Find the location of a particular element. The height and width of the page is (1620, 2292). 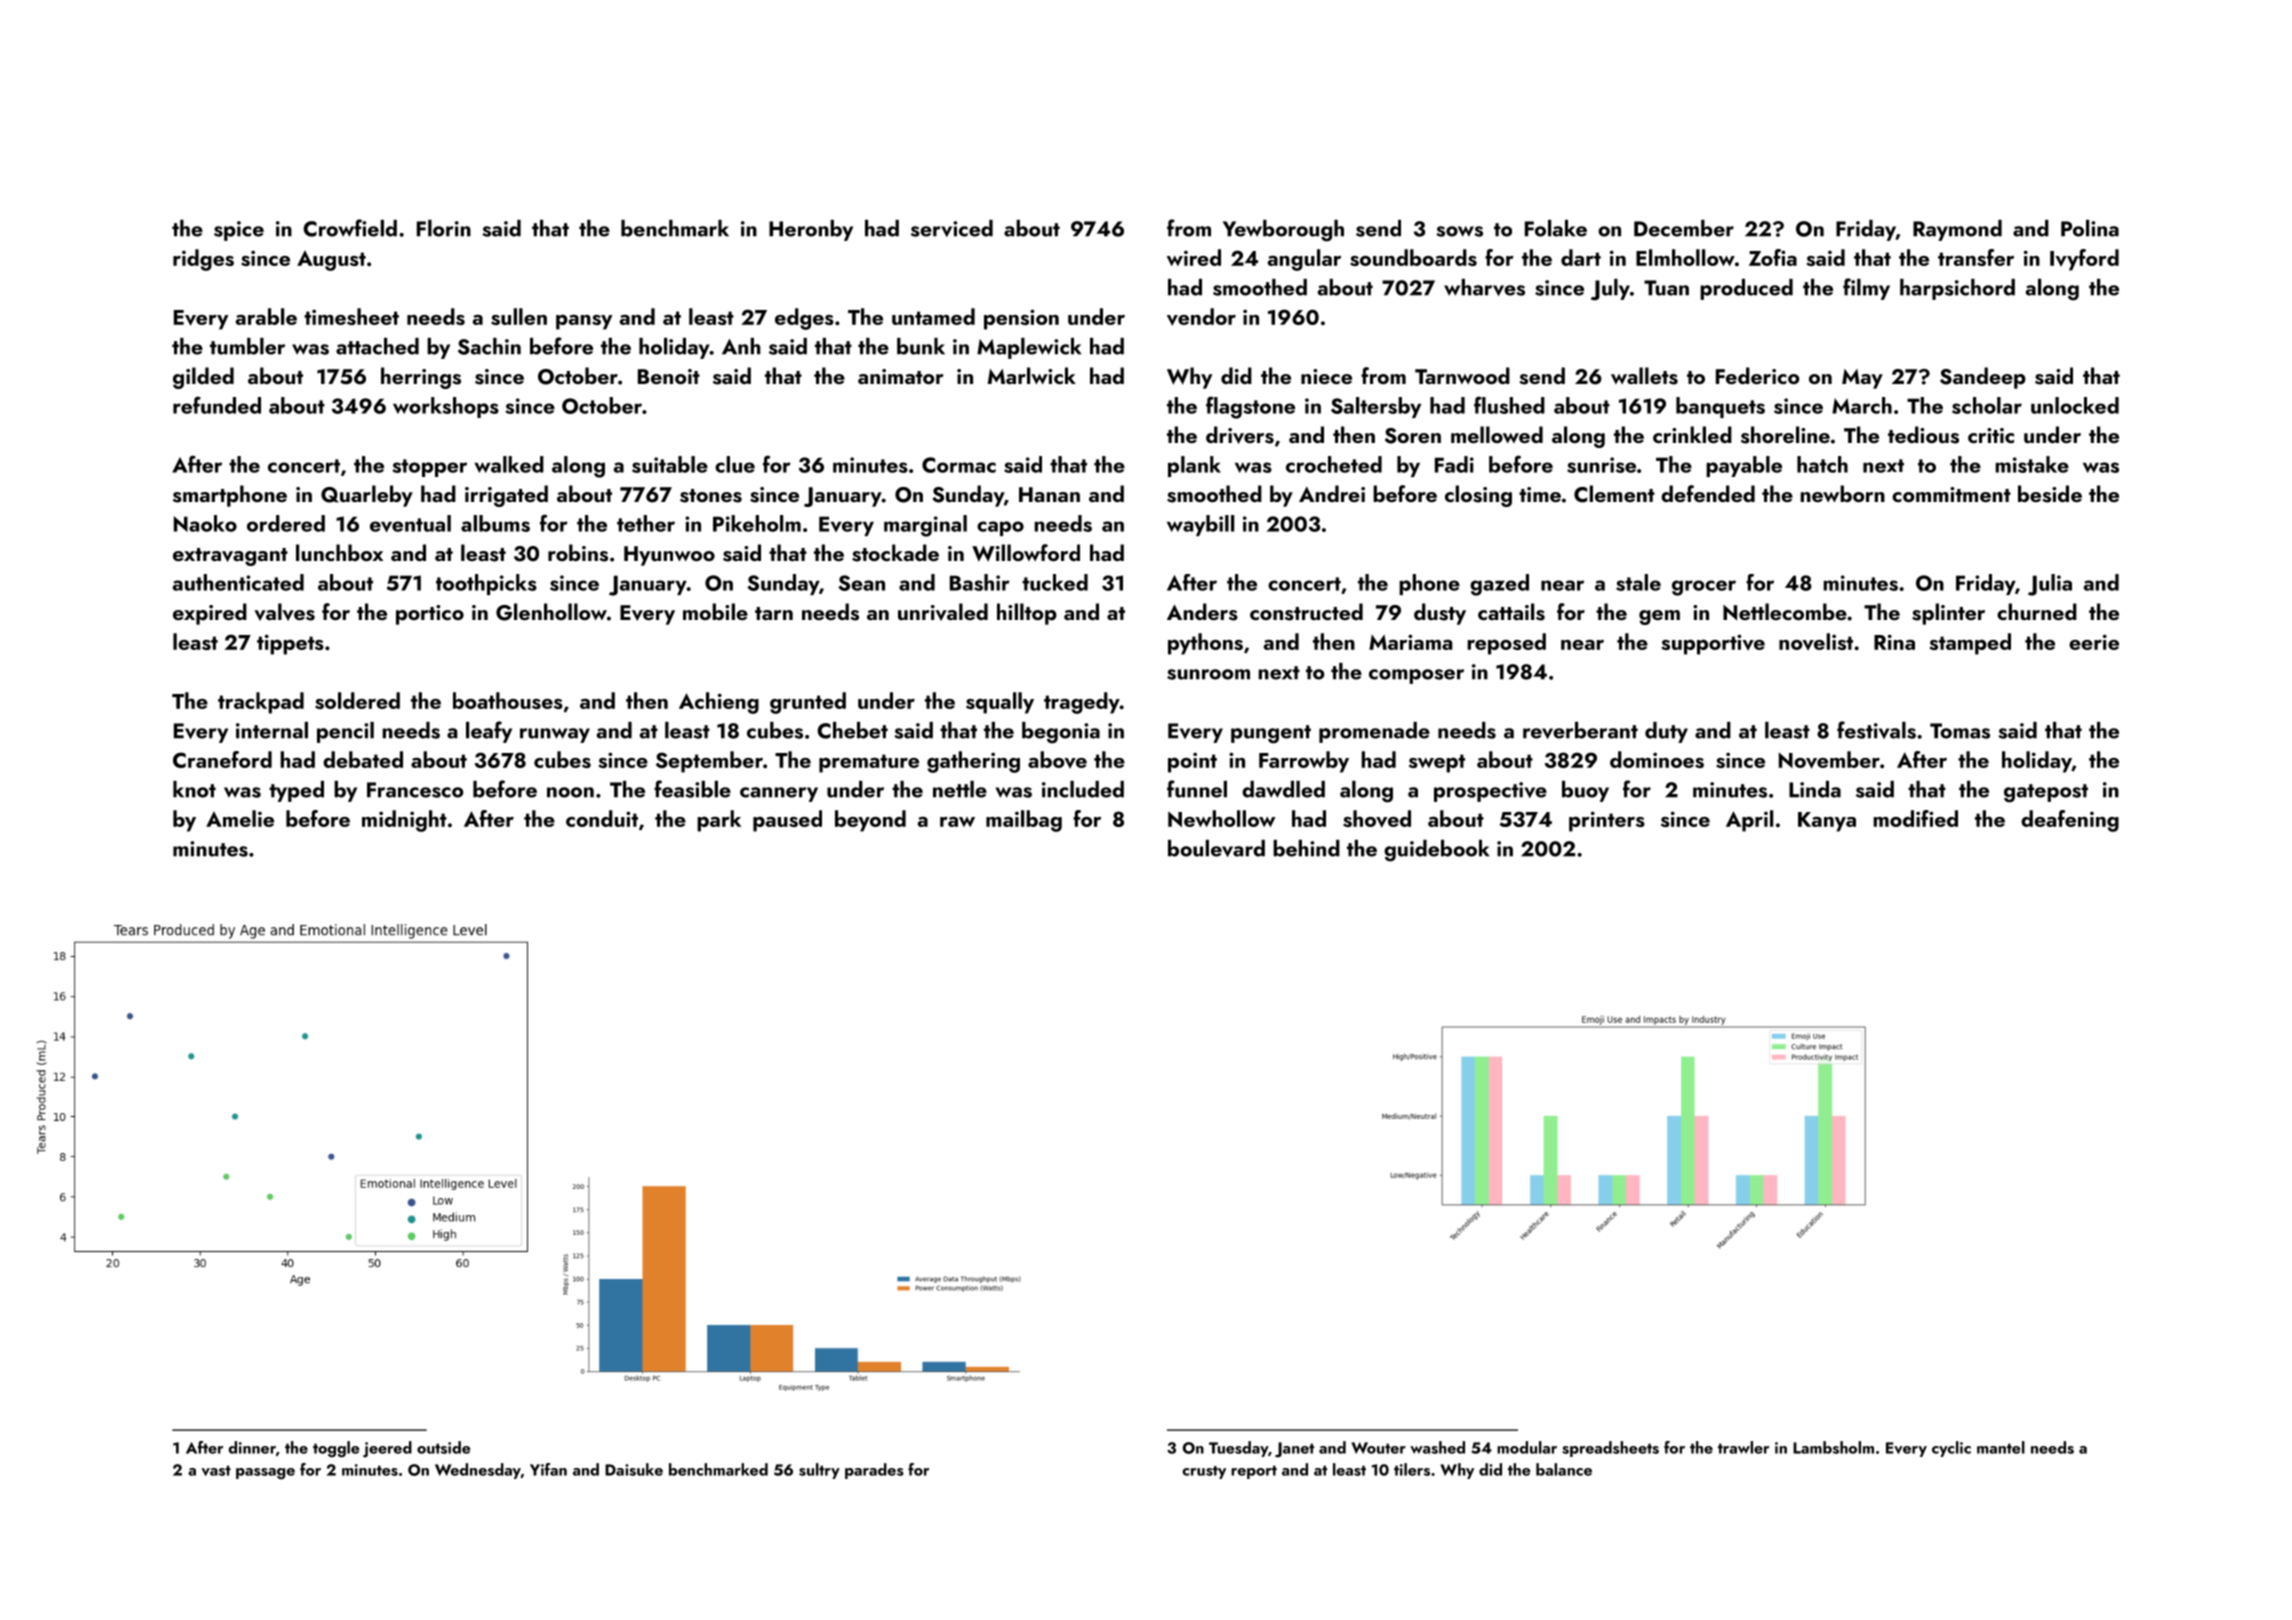

outside is located at coordinates (444, 1447).
